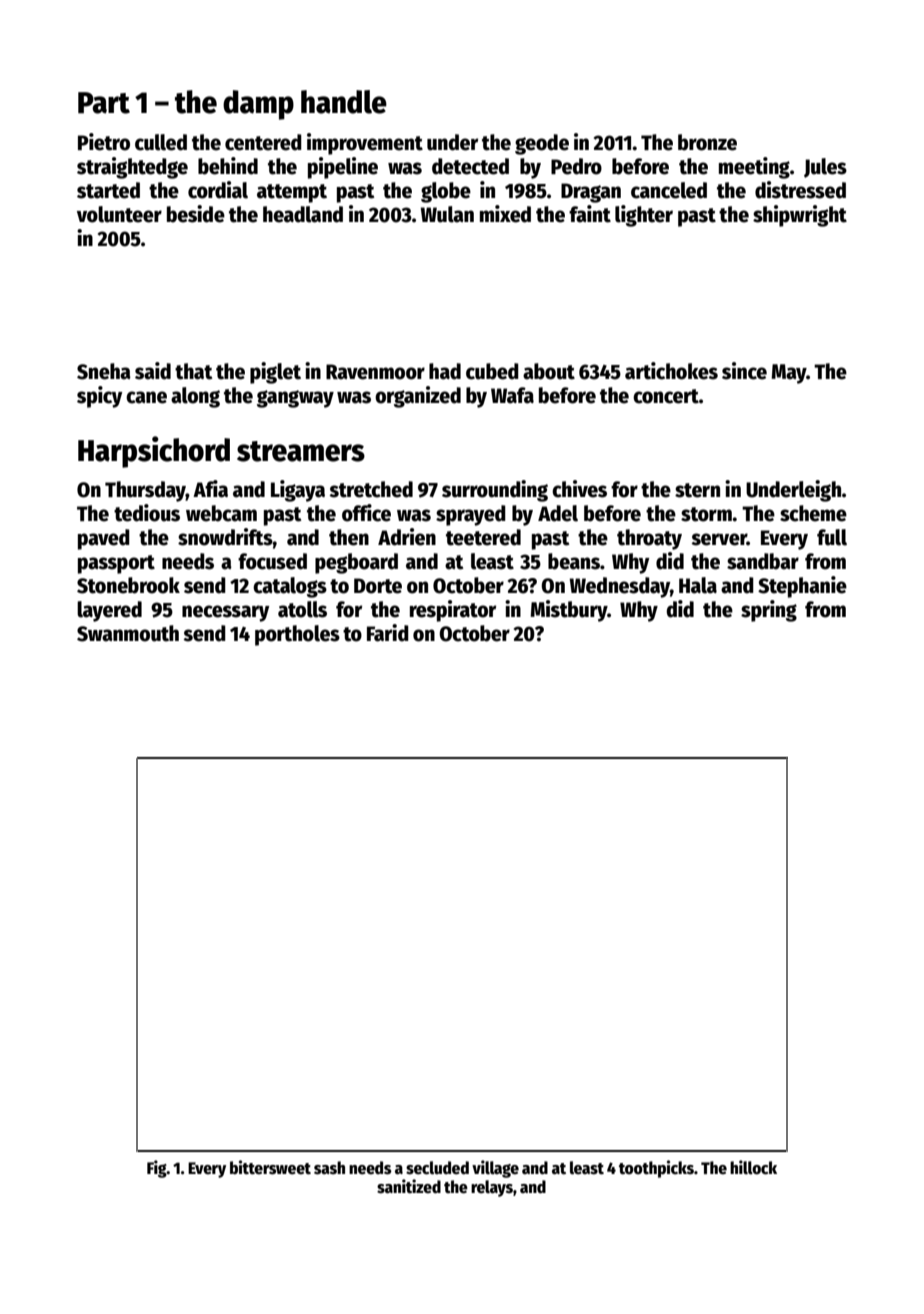  What do you see at coordinates (802, 587) in the page?
I see `Stephanie` at bounding box center [802, 587].
